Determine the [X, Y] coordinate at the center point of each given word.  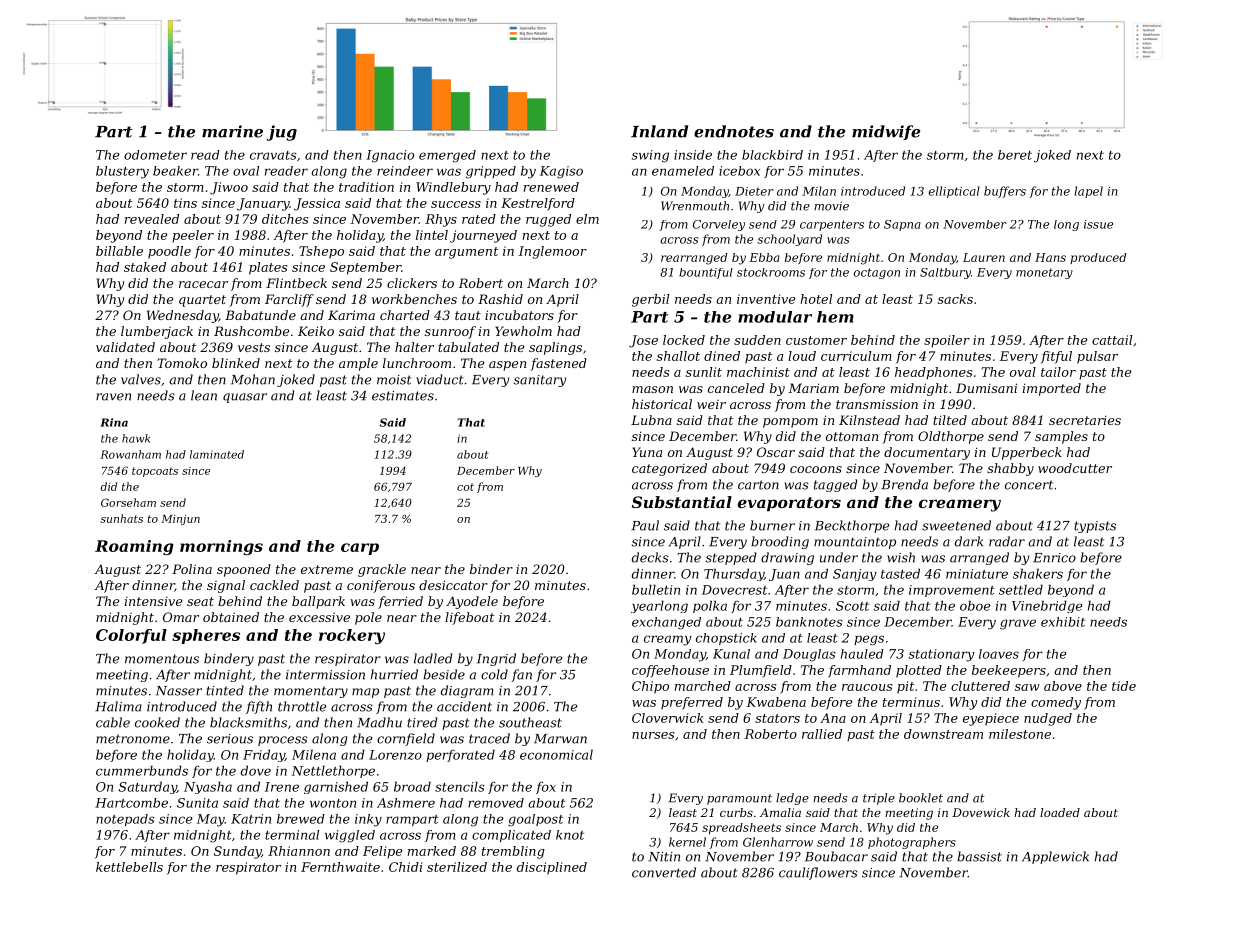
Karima [351, 315]
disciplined [552, 868]
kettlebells [129, 867]
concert [1029, 485]
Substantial [682, 502]
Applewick [1055, 857]
